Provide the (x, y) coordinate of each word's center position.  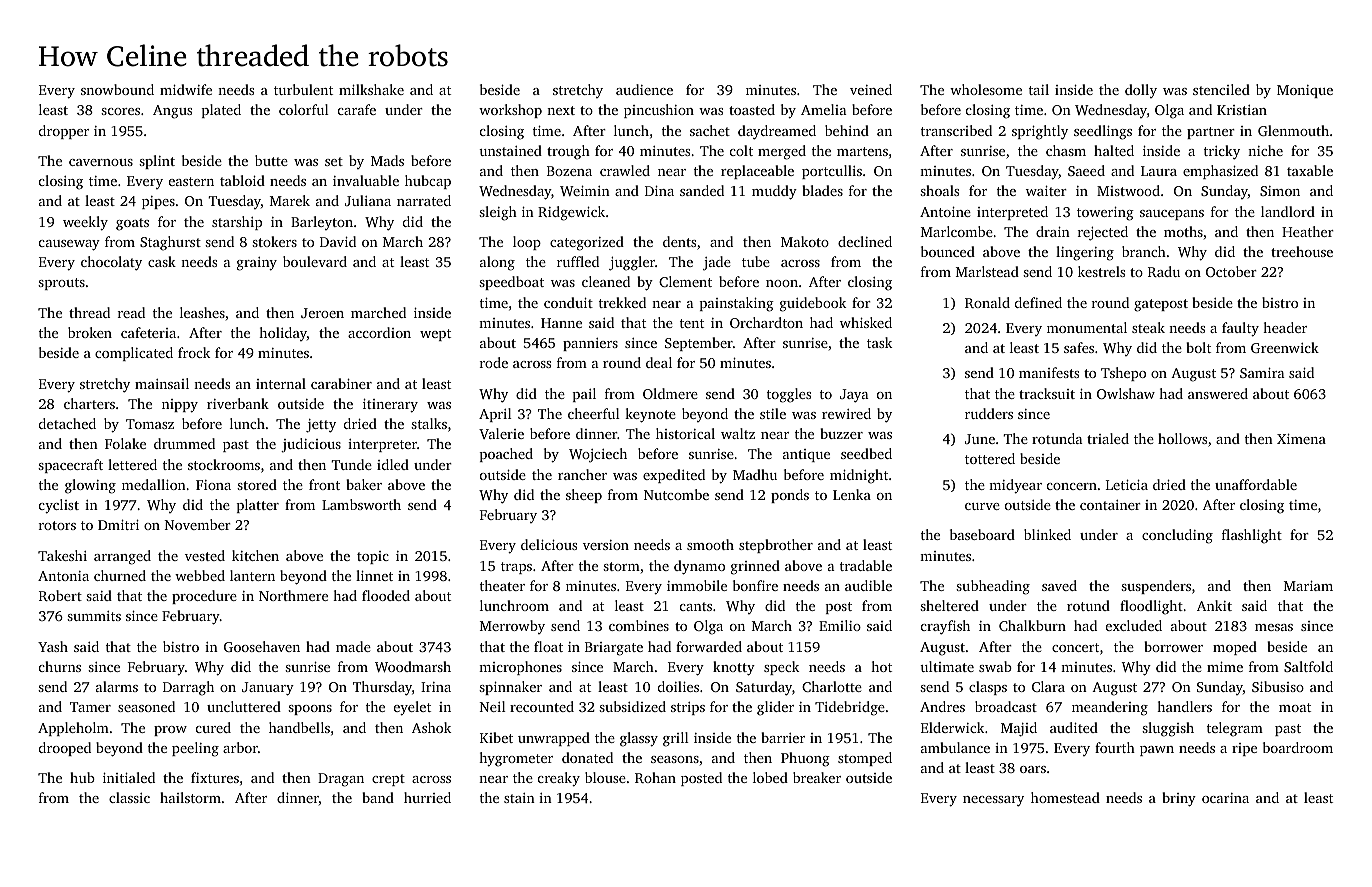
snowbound (117, 89)
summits (94, 616)
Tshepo (1123, 374)
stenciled (1221, 89)
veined (871, 89)
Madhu (755, 474)
